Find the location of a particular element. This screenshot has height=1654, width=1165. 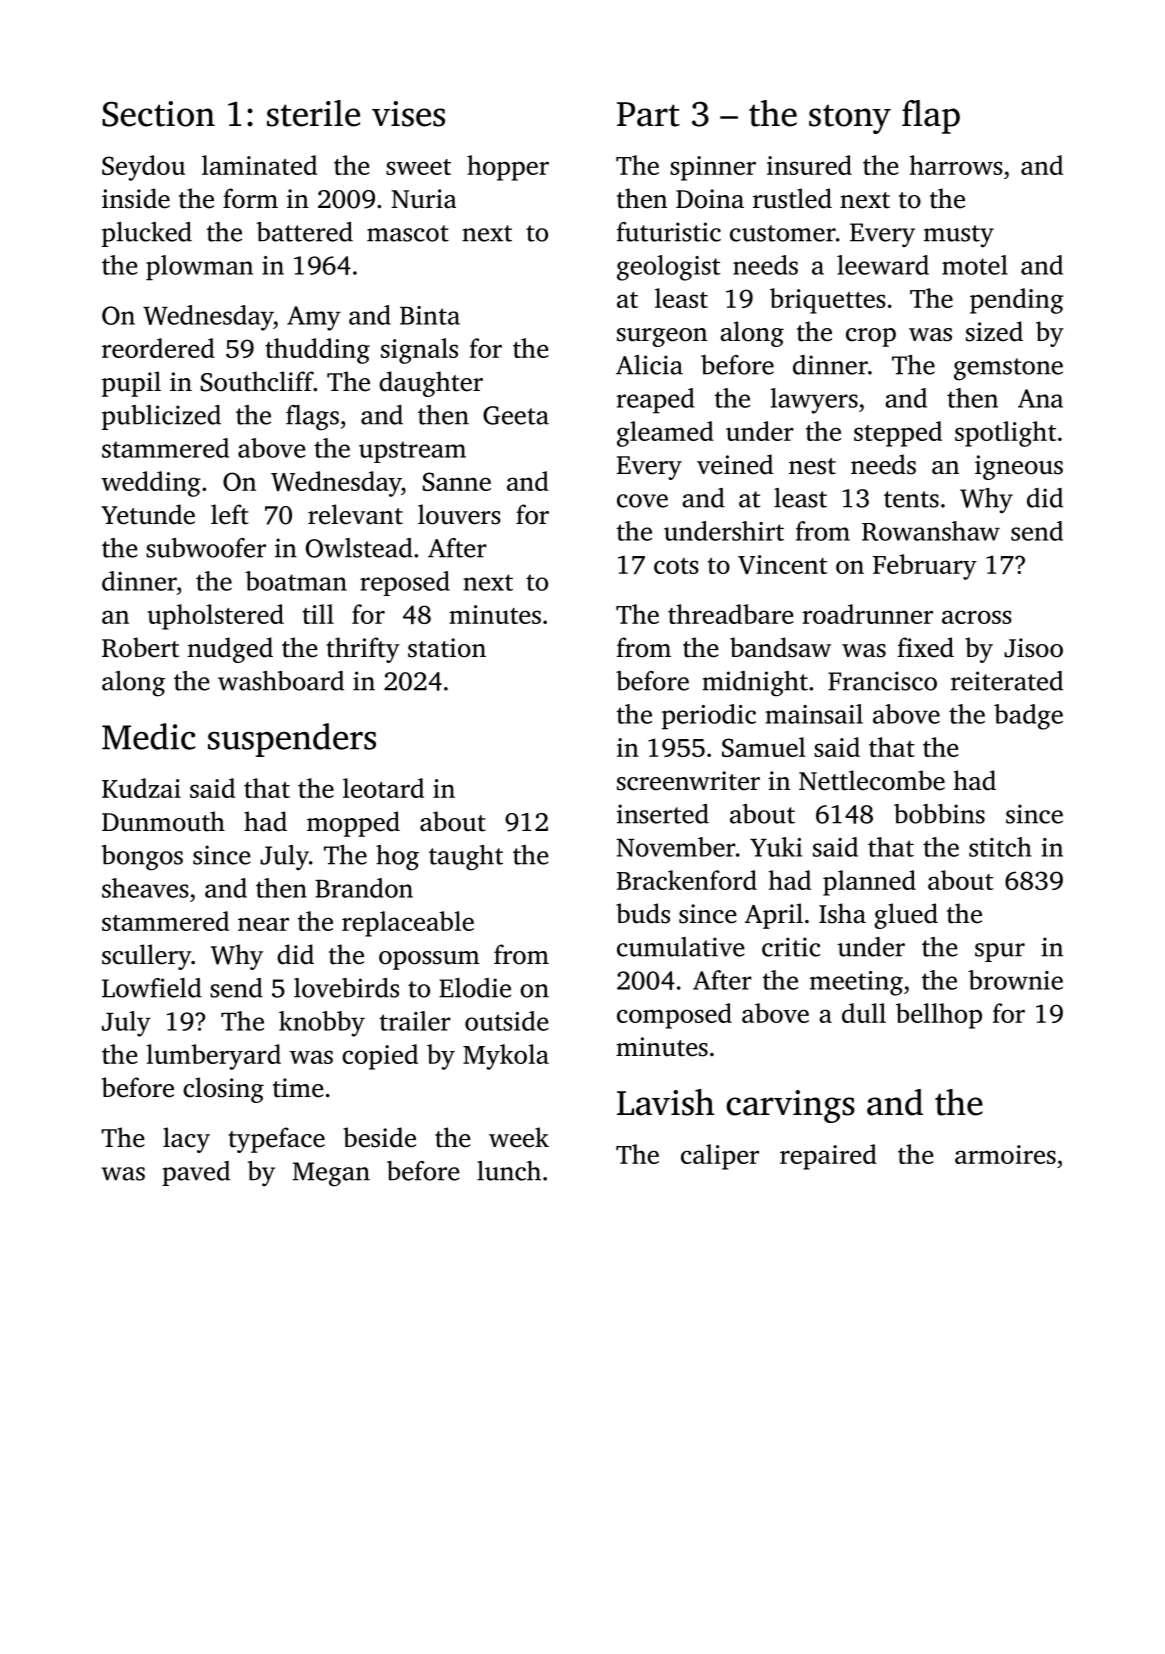

louvers is located at coordinates (459, 514).
